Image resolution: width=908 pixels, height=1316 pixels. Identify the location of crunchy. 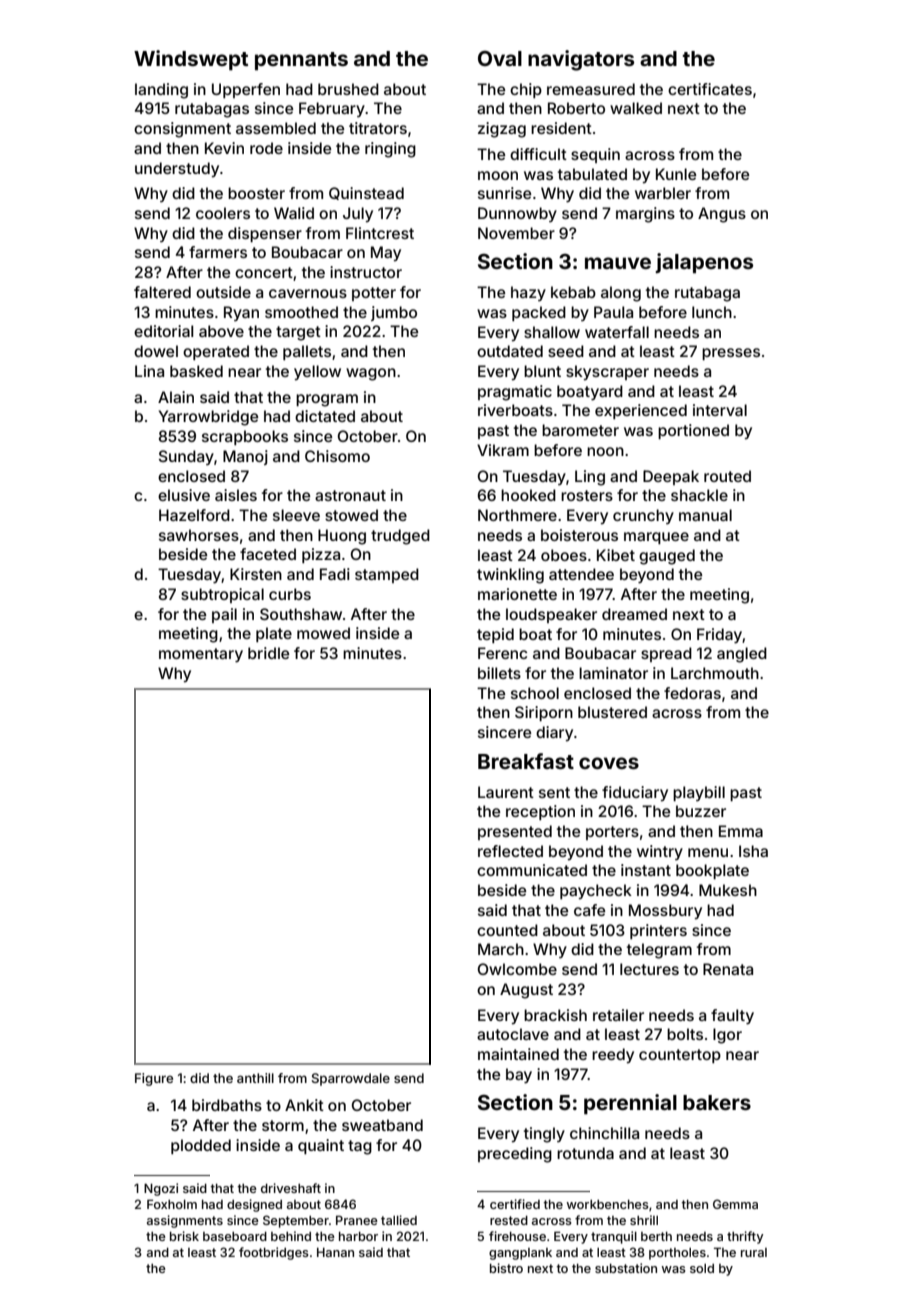
(643, 516).
